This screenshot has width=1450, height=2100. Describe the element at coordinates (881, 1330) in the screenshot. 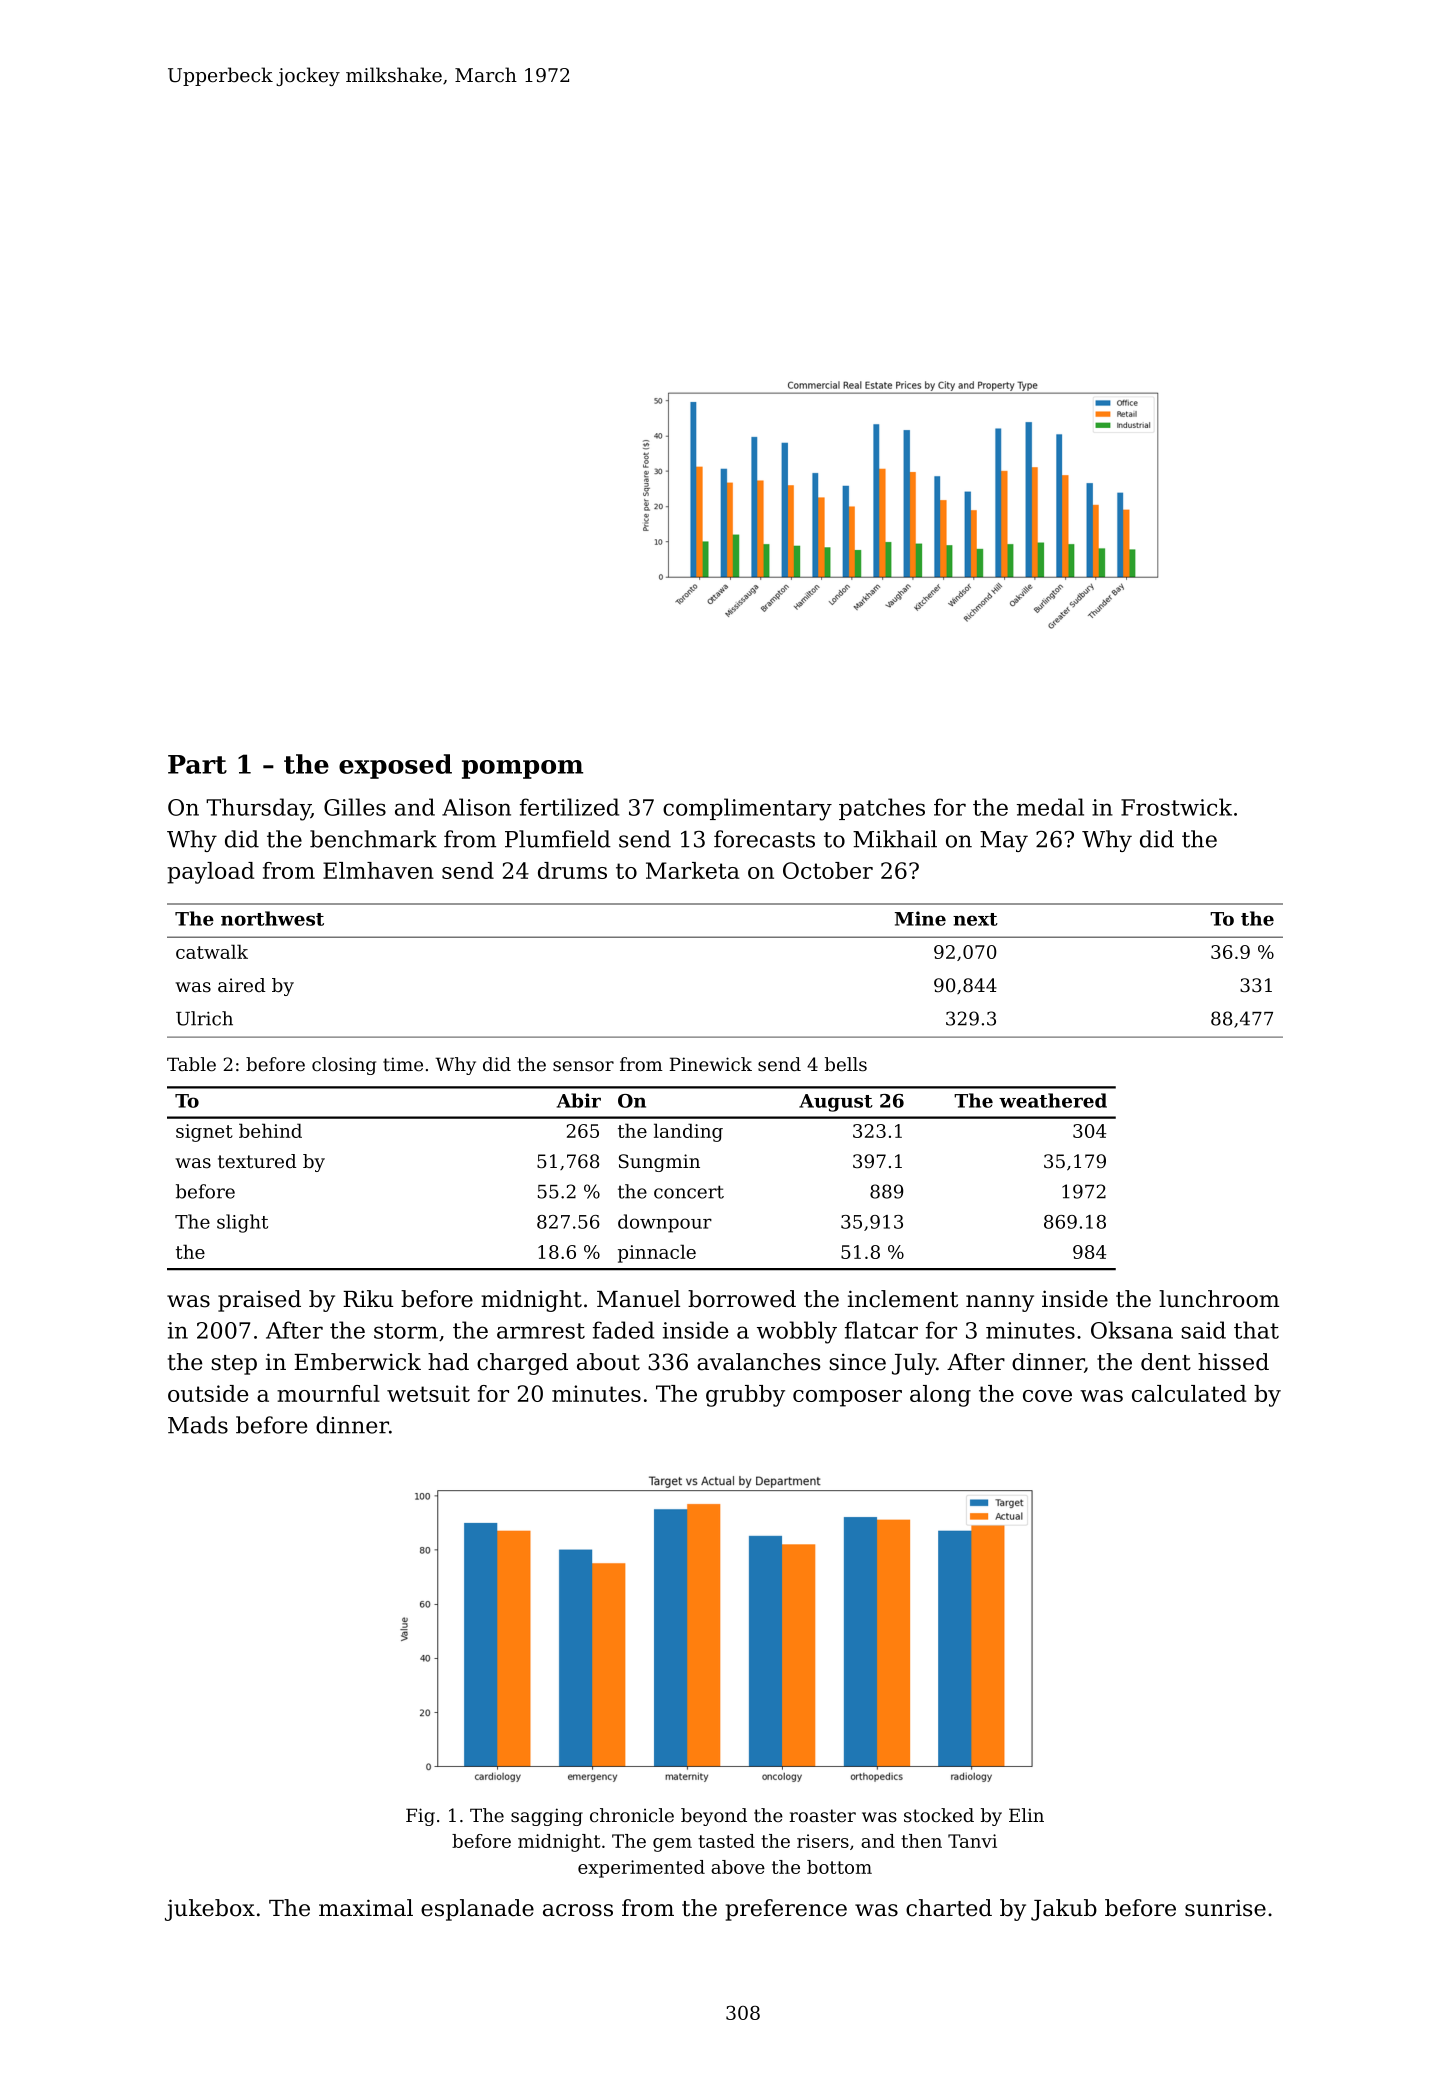

I see `flatcar` at that location.
